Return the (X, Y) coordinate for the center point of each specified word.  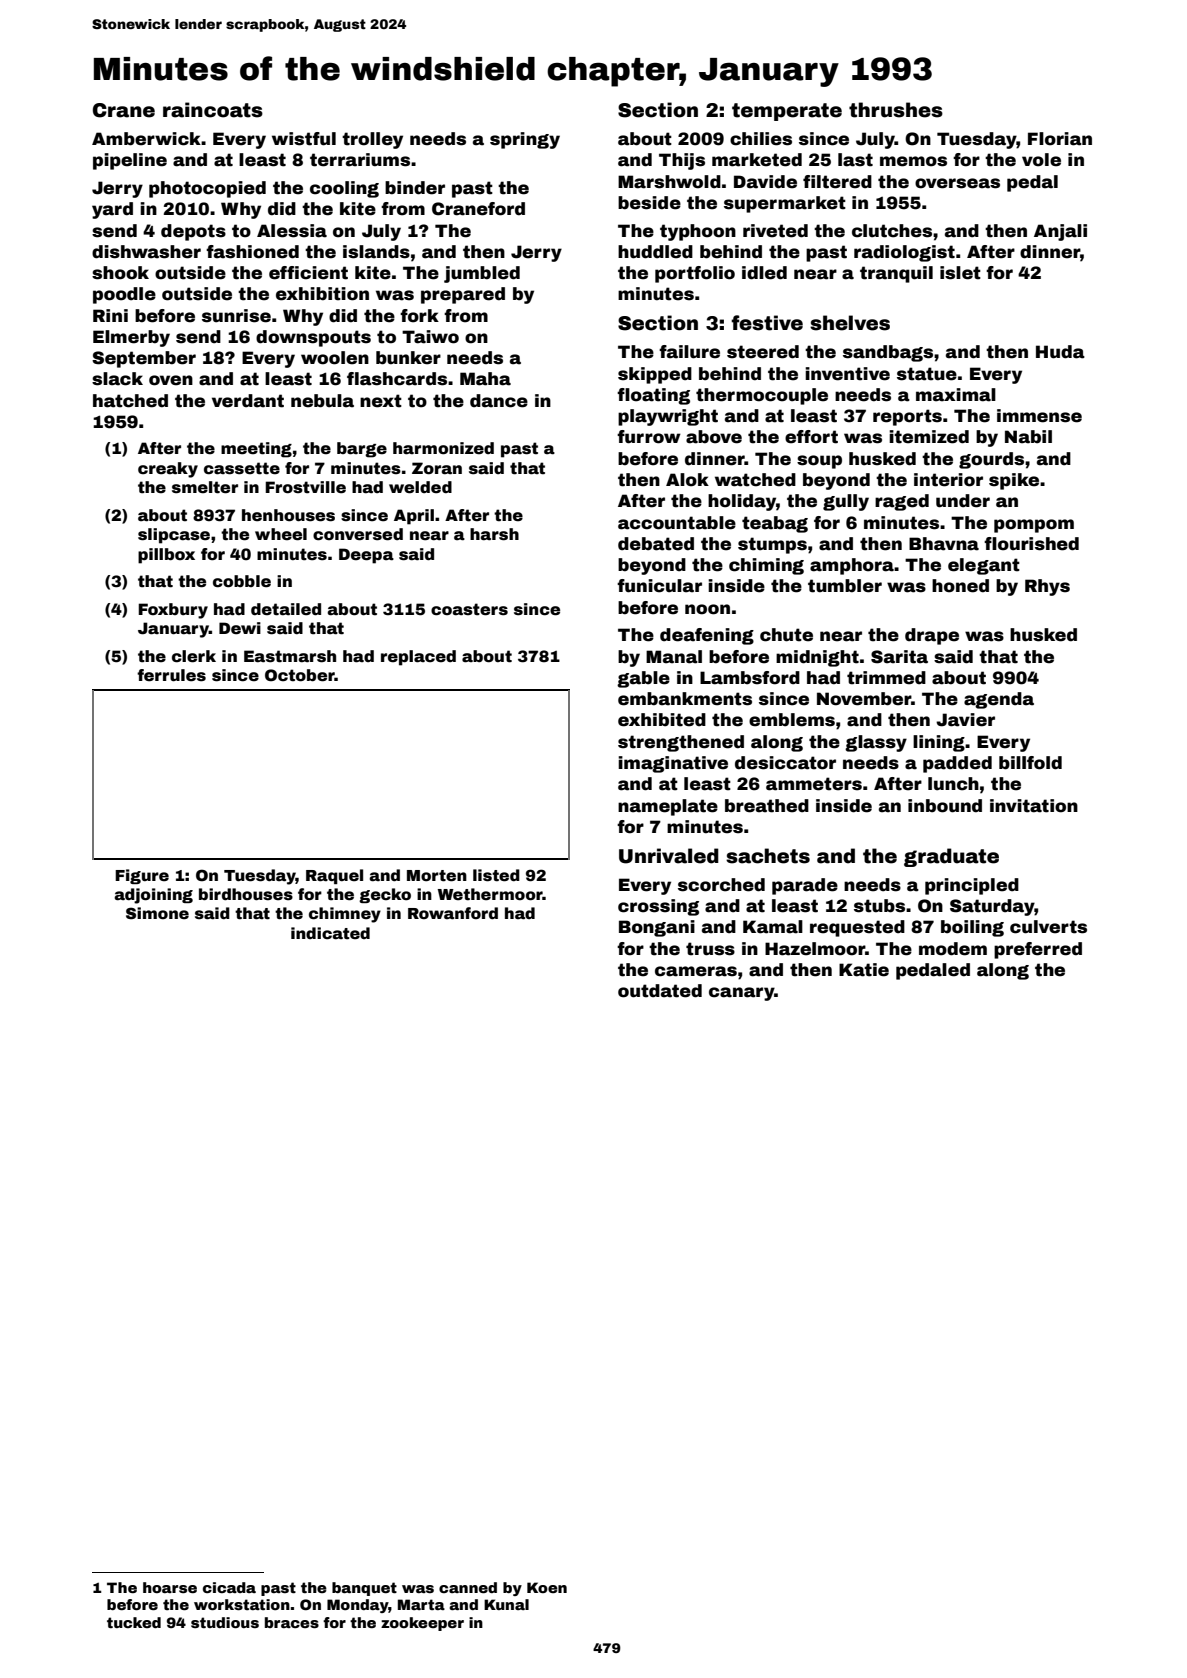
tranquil (896, 274)
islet (960, 273)
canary (742, 994)
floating (653, 396)
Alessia (292, 231)
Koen (547, 1587)
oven (171, 380)
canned (468, 1587)
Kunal (506, 1604)
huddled (655, 252)
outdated (660, 991)
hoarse (170, 1587)
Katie (864, 970)
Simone (157, 913)
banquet (364, 1589)
